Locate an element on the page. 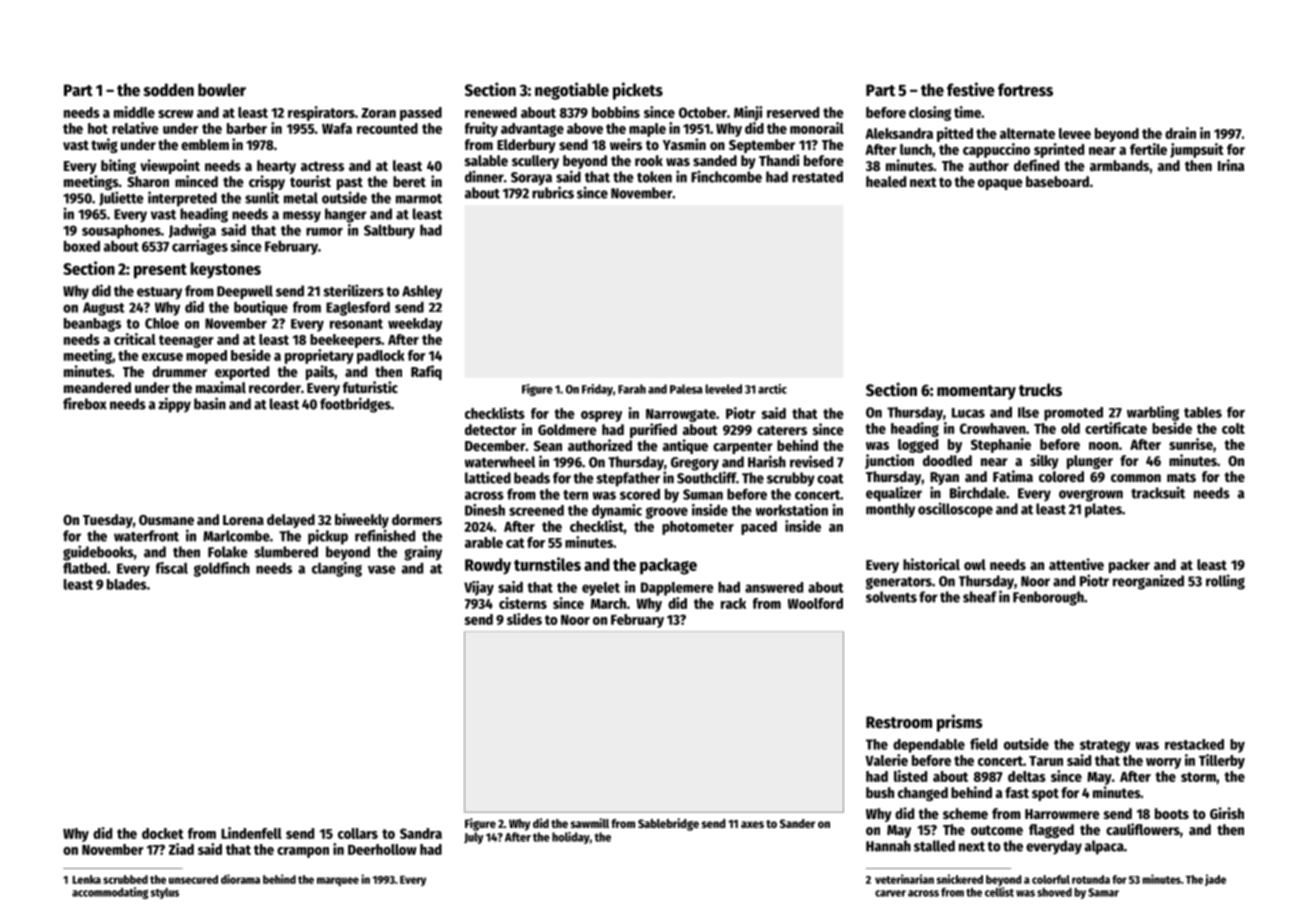 This image has height=924, width=1308. docket is located at coordinates (163, 833).
